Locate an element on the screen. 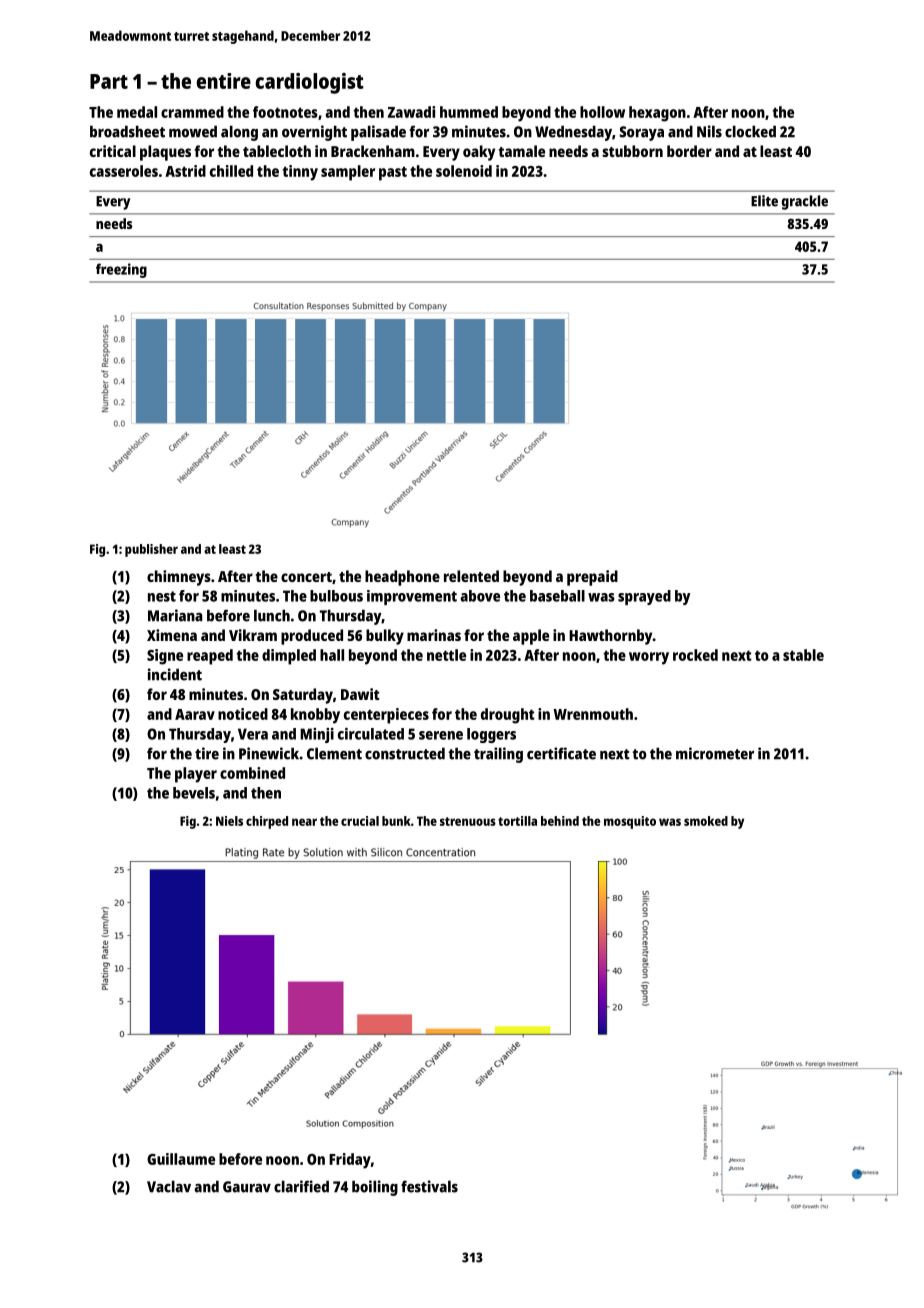 The height and width of the screenshot is (1308, 924). festivals is located at coordinates (429, 1186).
